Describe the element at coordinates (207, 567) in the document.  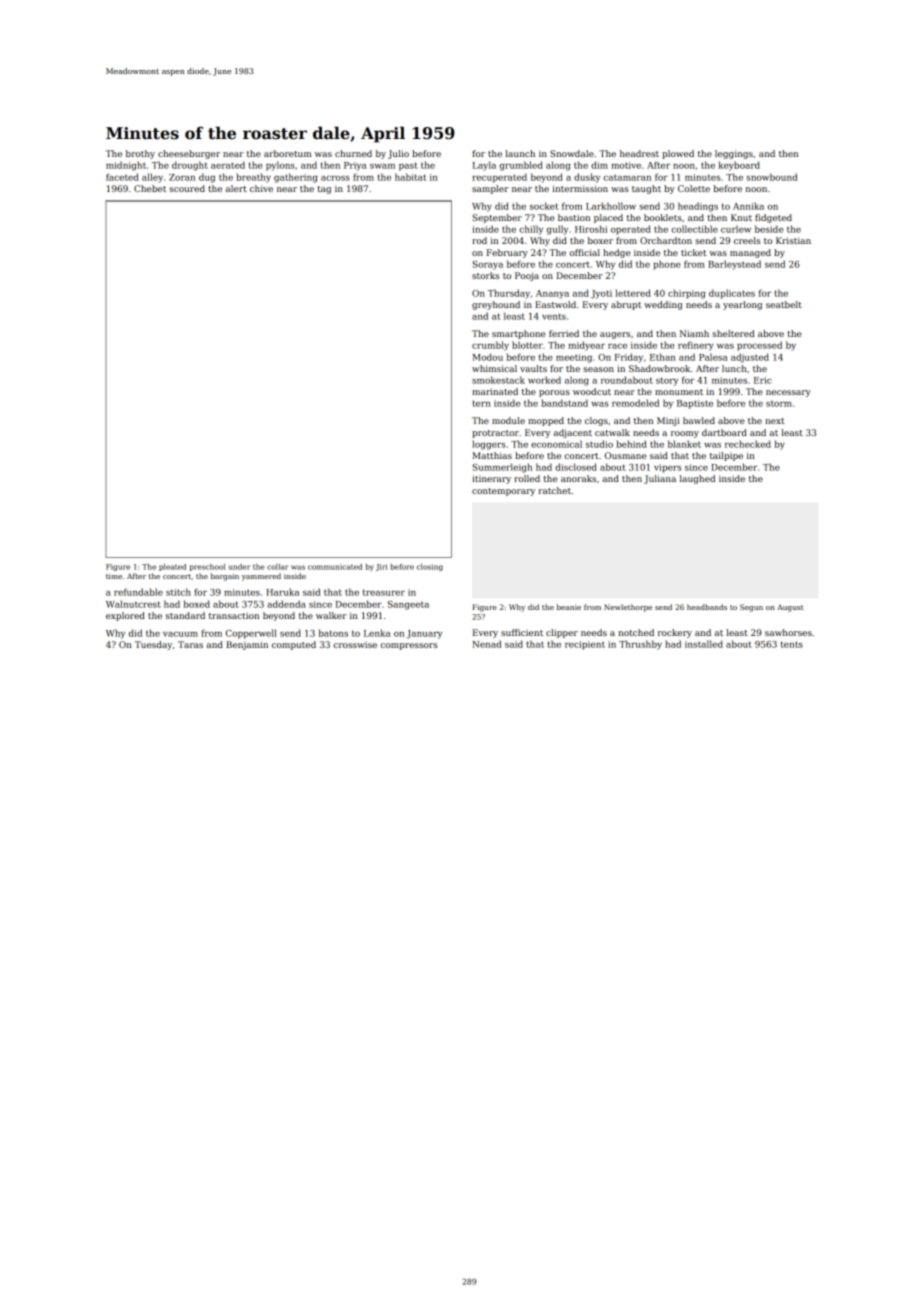
I see `preschool` at that location.
